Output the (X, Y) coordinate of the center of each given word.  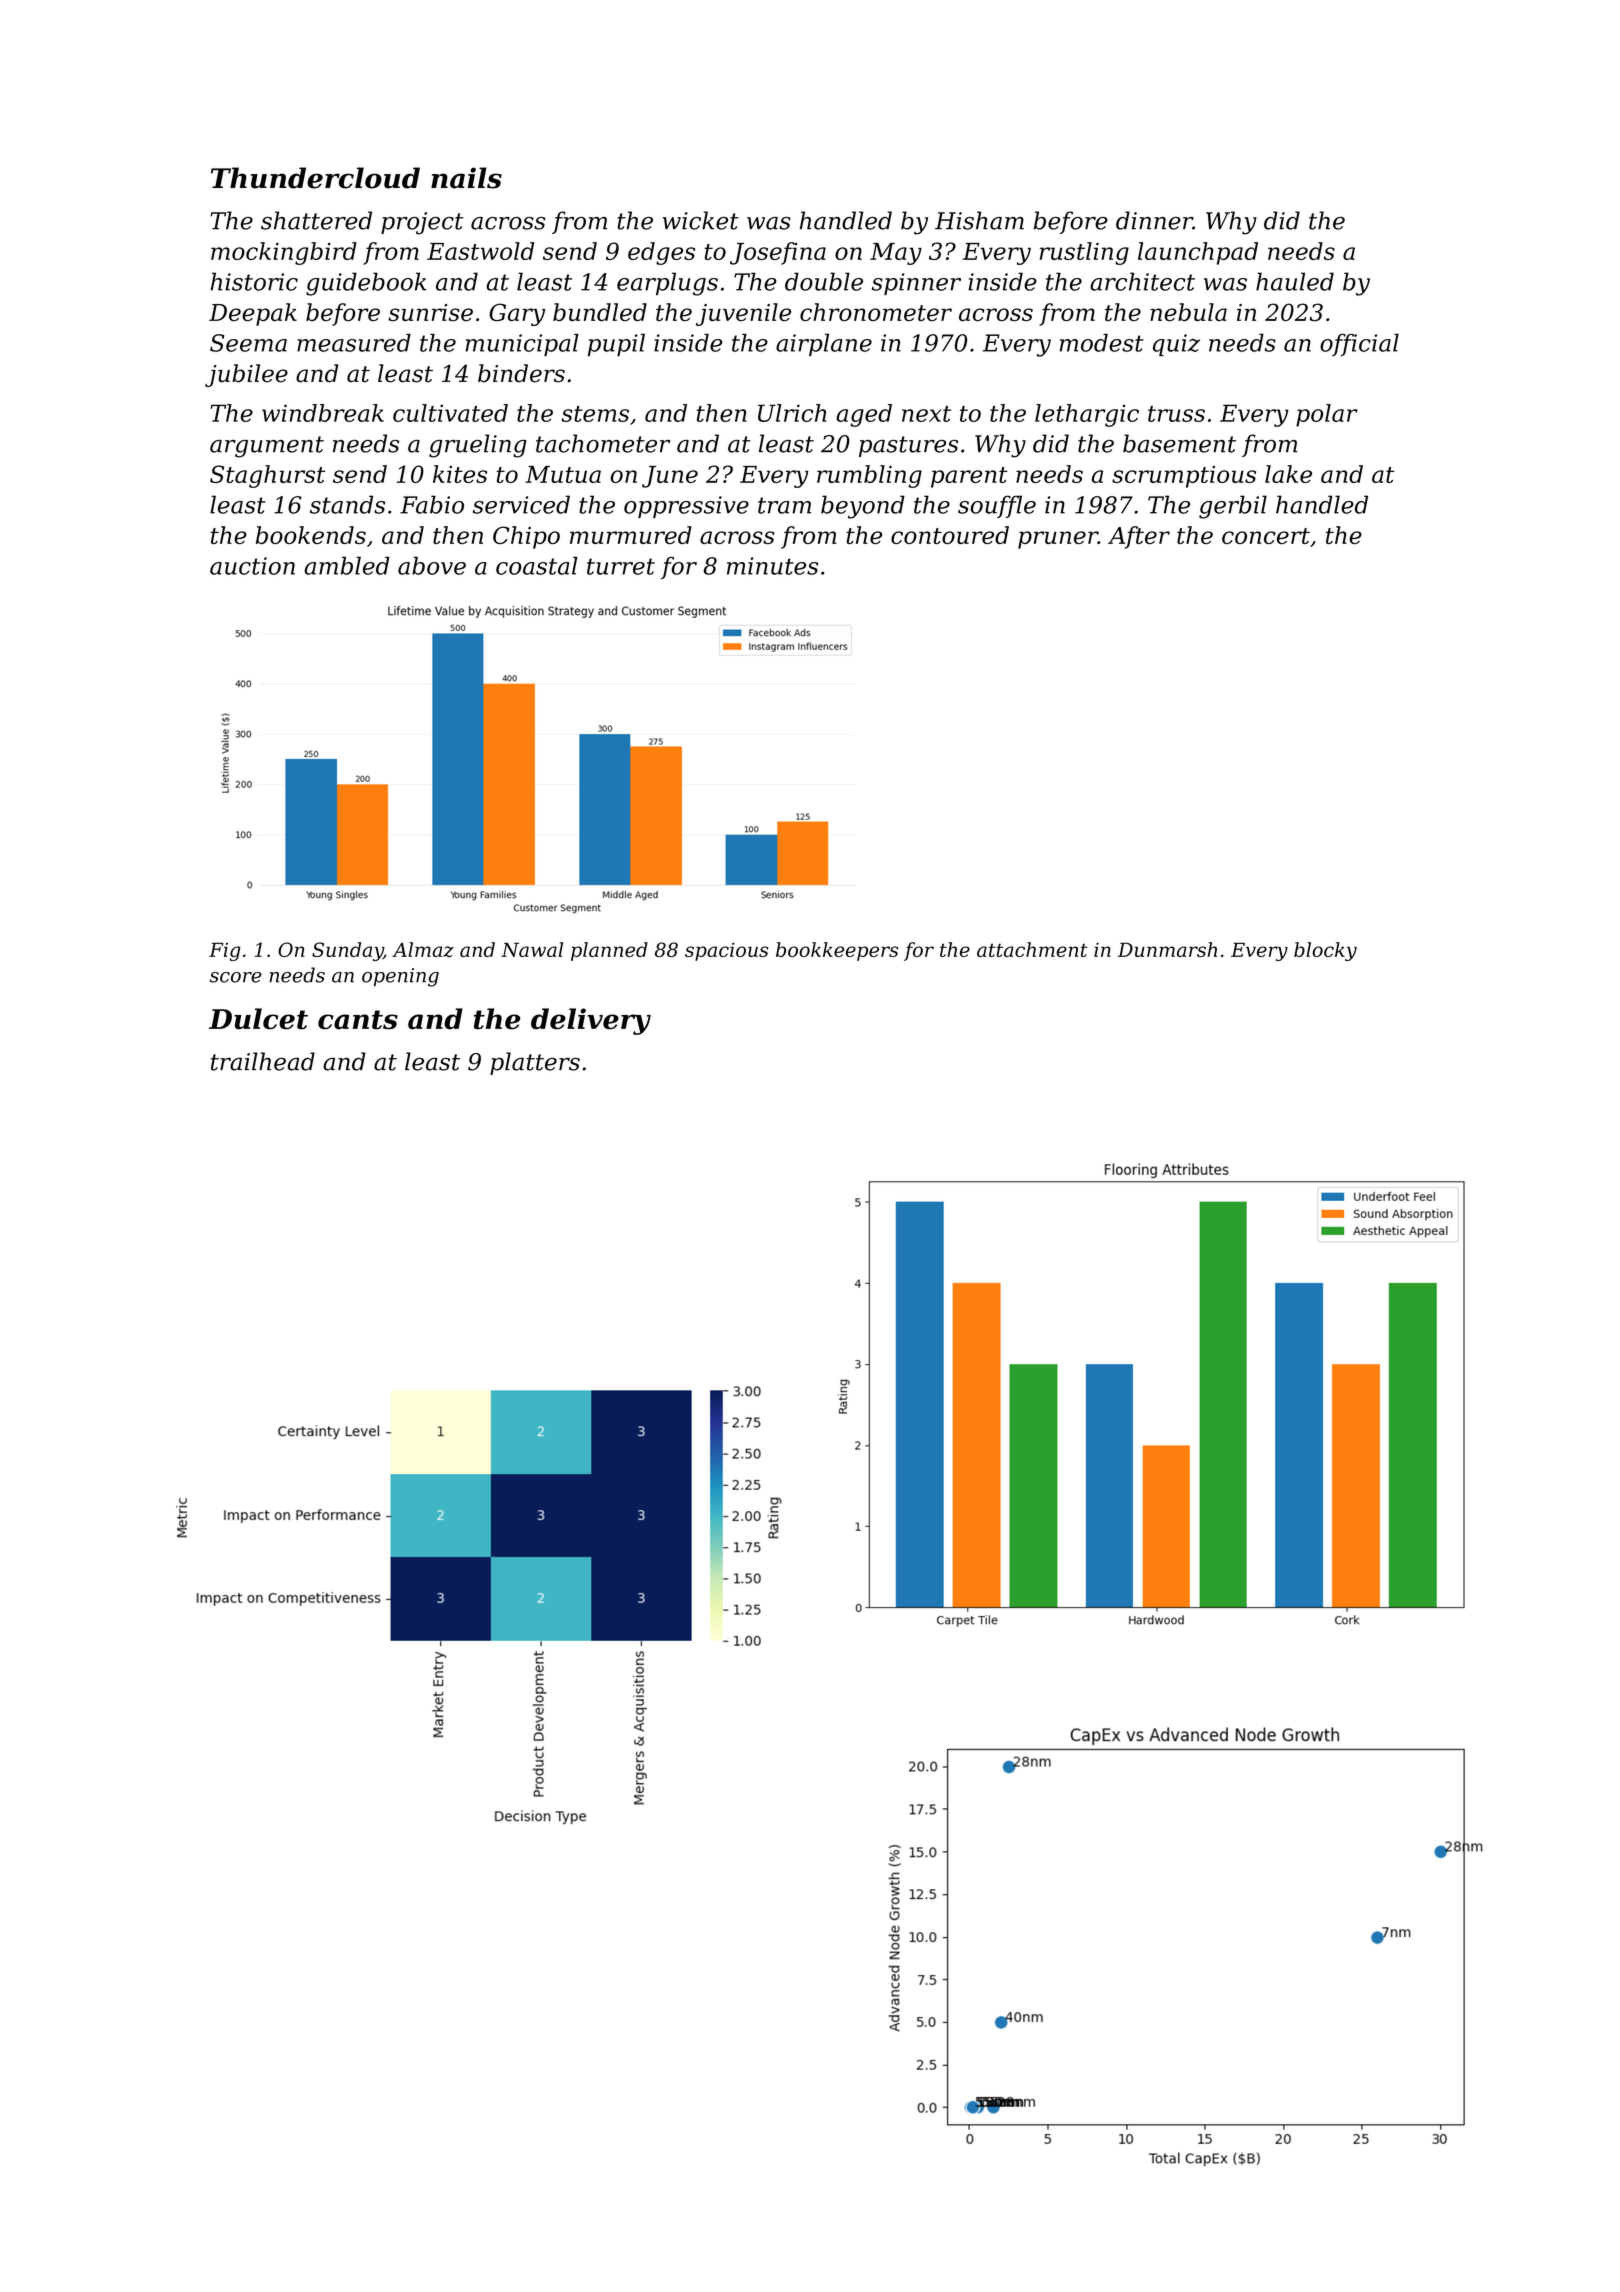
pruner (1058, 540)
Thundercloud (315, 178)
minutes (772, 566)
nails (466, 178)
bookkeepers (837, 951)
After (1139, 537)
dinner (1154, 220)
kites (460, 474)
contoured (950, 535)
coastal (537, 565)
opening (400, 977)
